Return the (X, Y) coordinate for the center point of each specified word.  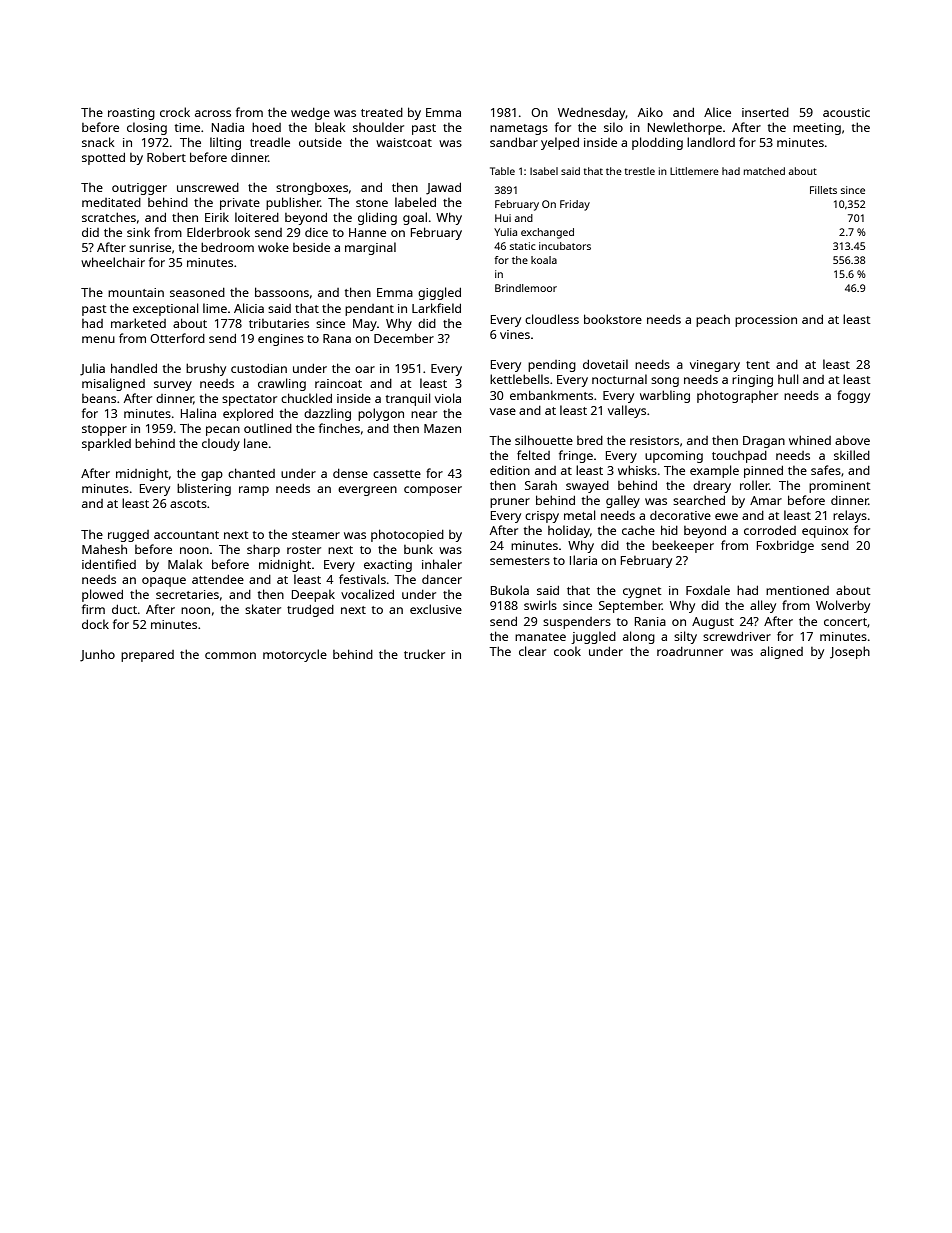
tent (758, 365)
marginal (370, 248)
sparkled (106, 444)
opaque (164, 582)
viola (448, 398)
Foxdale (708, 590)
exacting (388, 566)
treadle (270, 142)
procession (766, 321)
